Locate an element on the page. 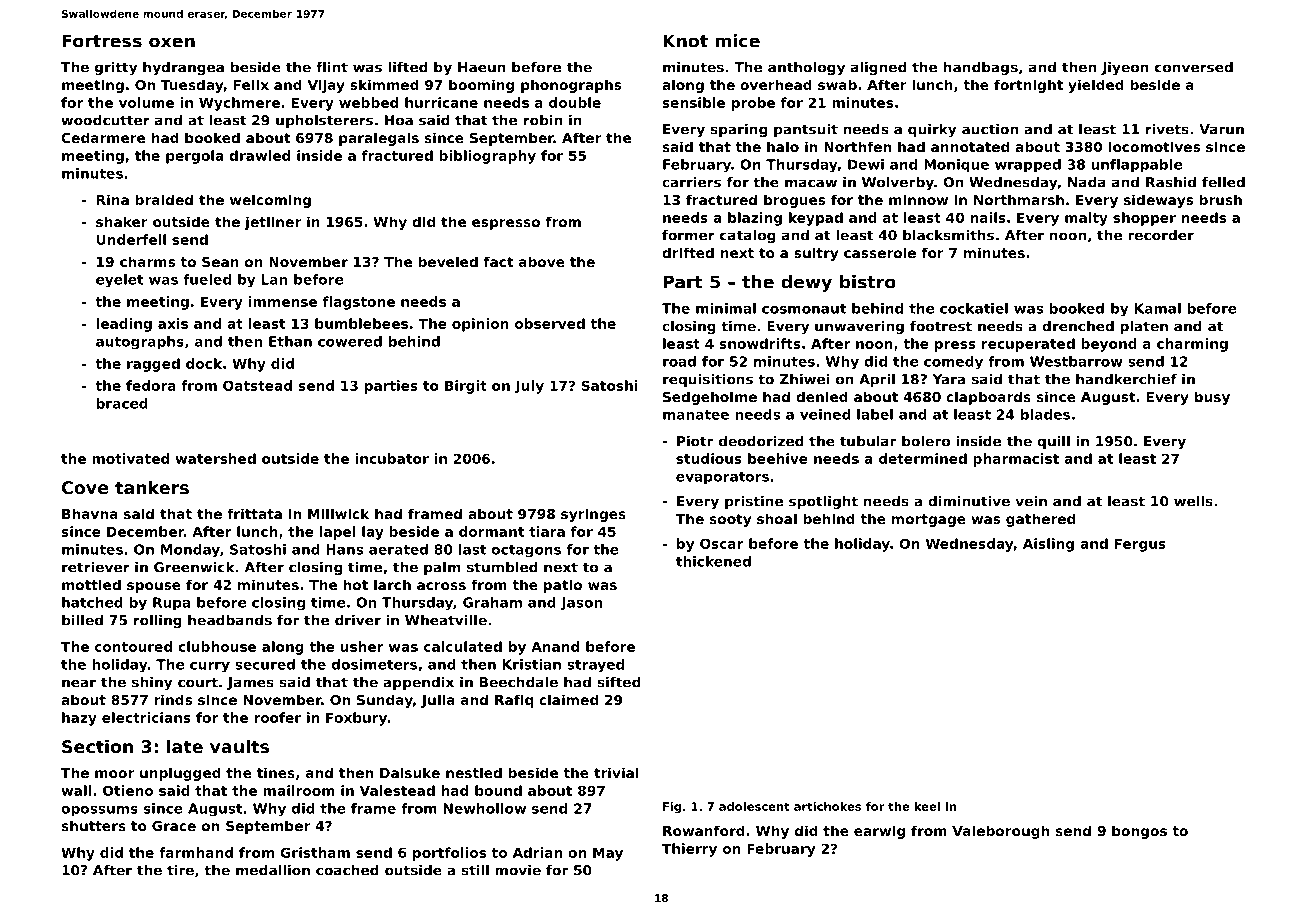 Image resolution: width=1308 pixels, height=924 pixels. May is located at coordinates (608, 854).
